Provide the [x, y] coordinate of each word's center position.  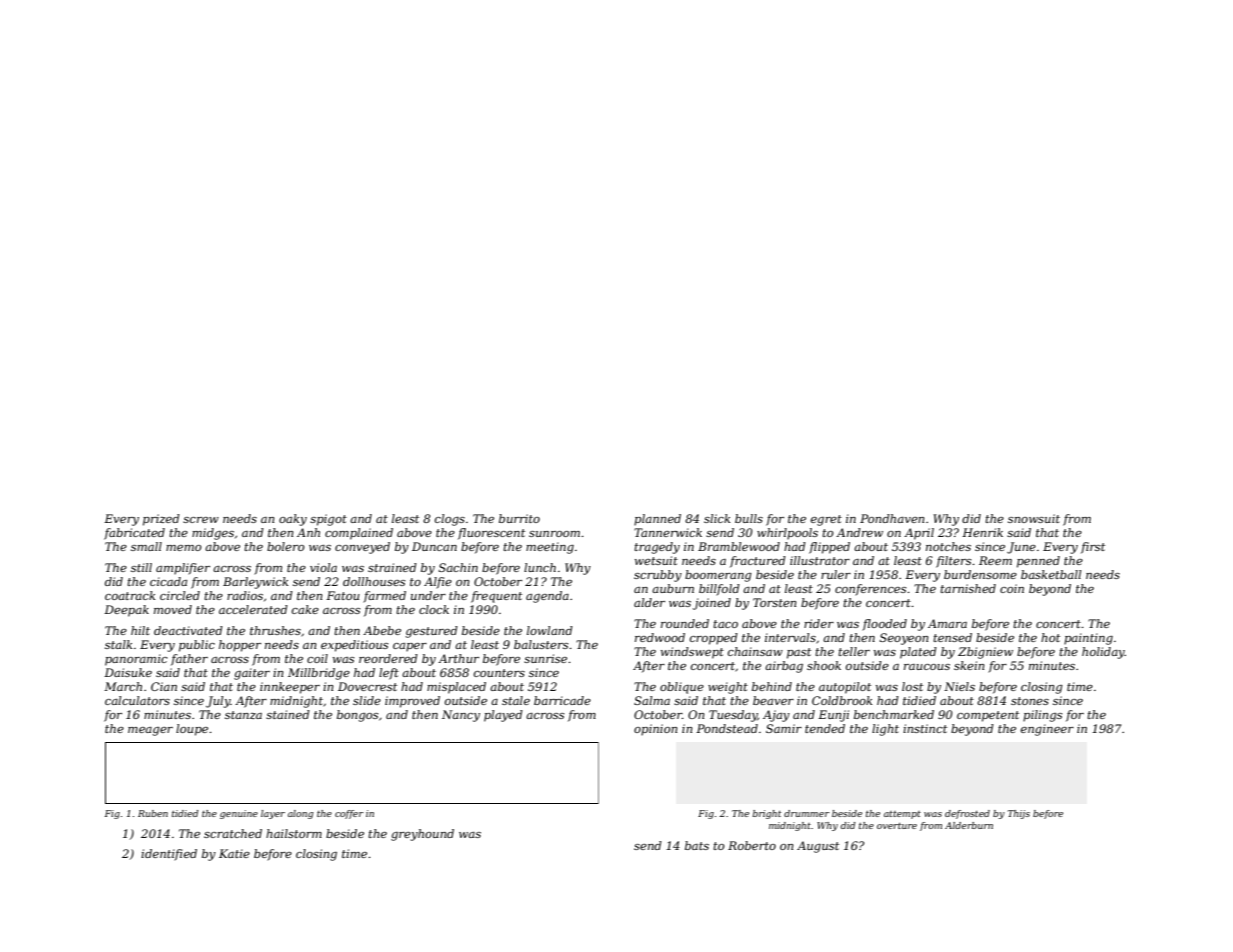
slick [717, 518]
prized [161, 520]
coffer [349, 814]
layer [273, 814]
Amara [947, 623]
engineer [1047, 730]
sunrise [545, 658]
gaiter [252, 674]
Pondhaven [892, 518]
